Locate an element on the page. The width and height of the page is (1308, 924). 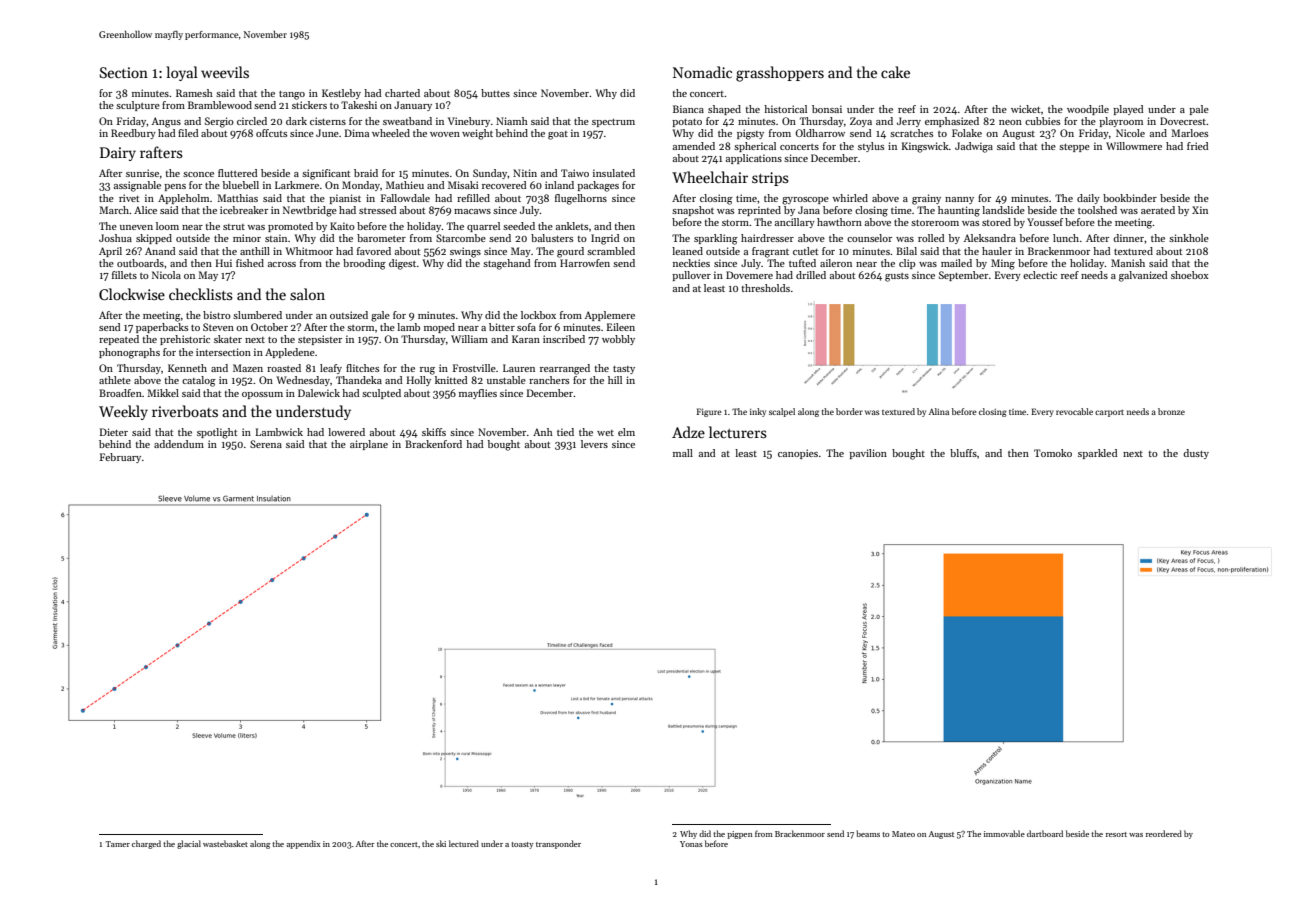
Dima is located at coordinates (357, 133).
